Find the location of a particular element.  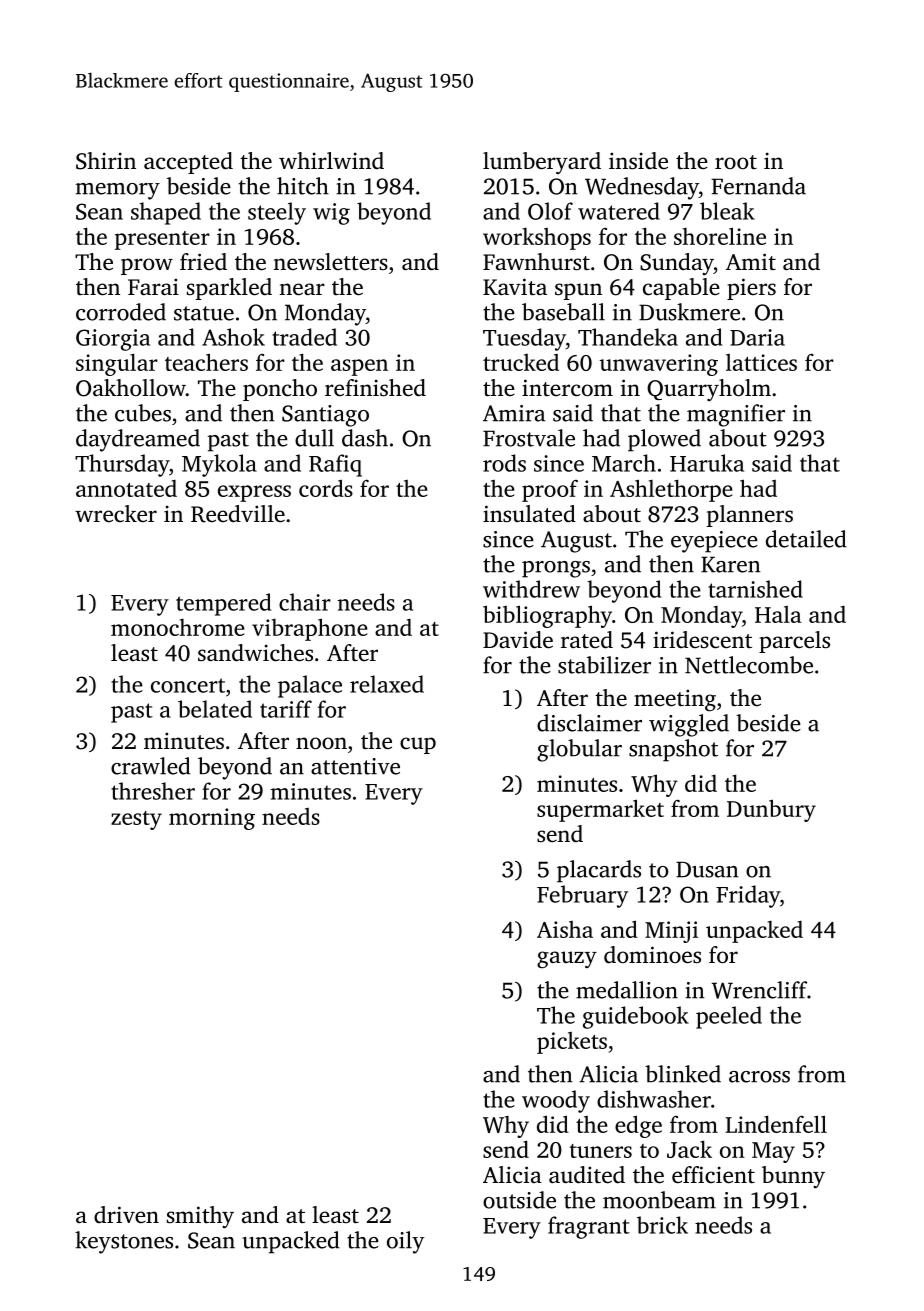

insulated is located at coordinates (529, 514).
